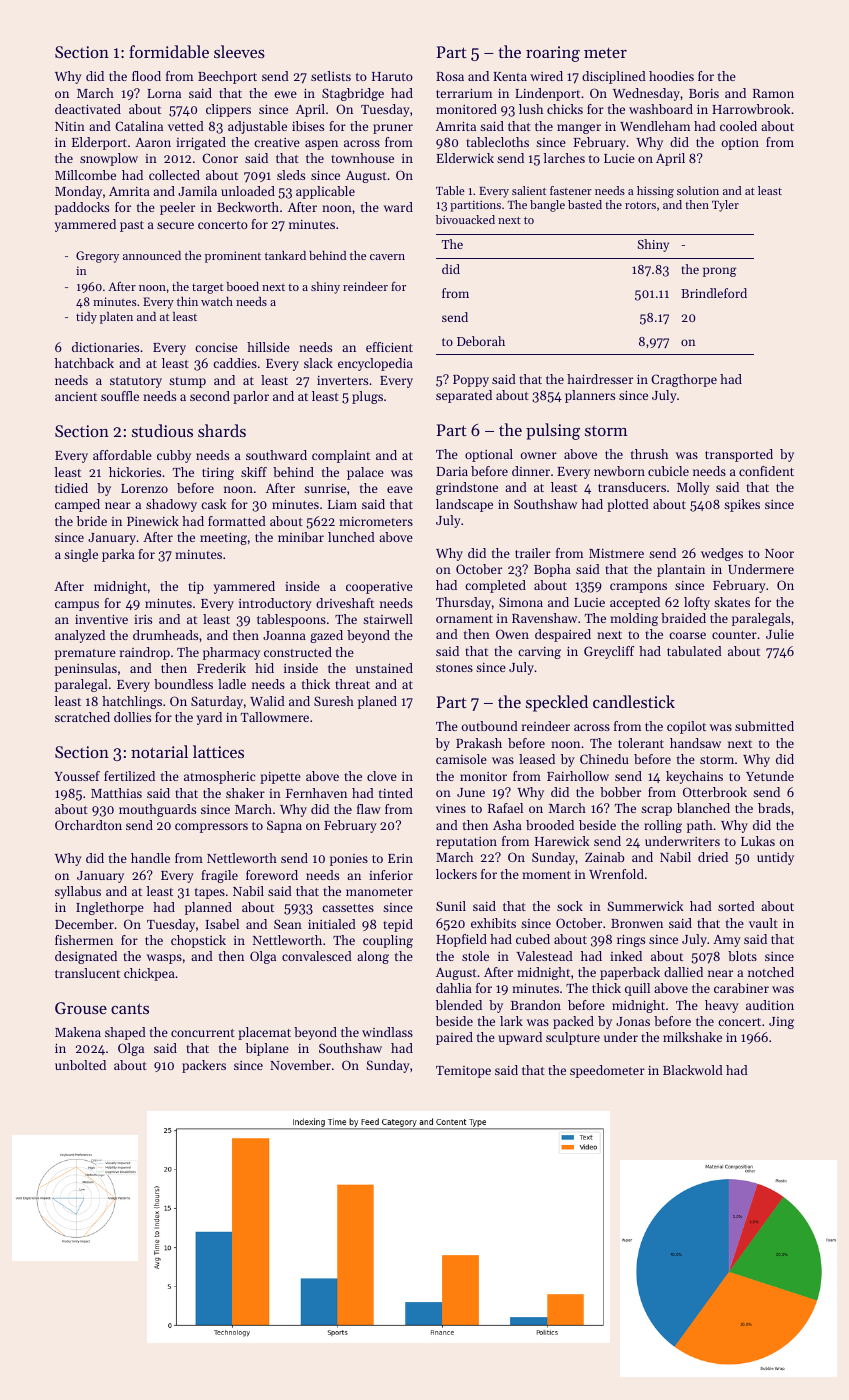 The width and height of the document is (849, 1400). Describe the element at coordinates (671, 76) in the document. I see `hoodies` at that location.
